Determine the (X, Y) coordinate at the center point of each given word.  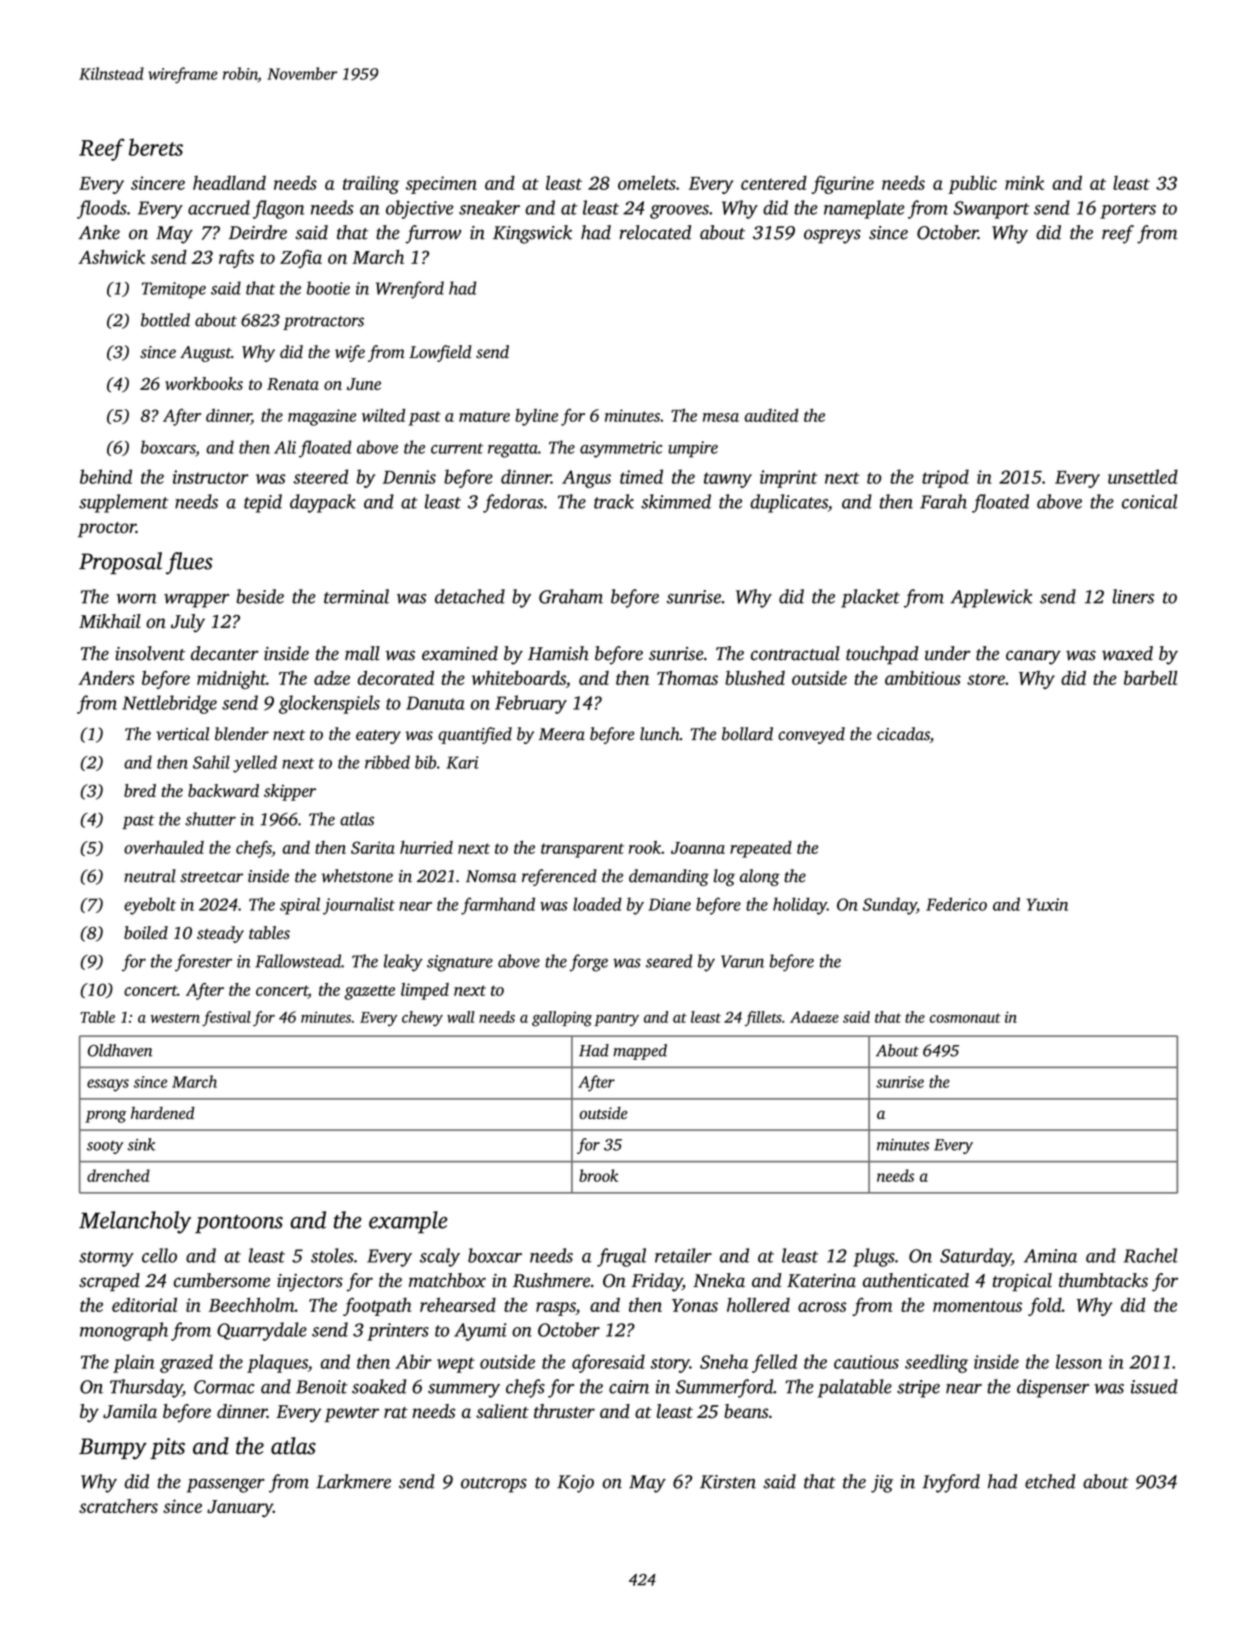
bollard (747, 734)
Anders (106, 678)
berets (156, 147)
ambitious (923, 678)
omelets (647, 182)
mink (1024, 182)
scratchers (118, 1506)
